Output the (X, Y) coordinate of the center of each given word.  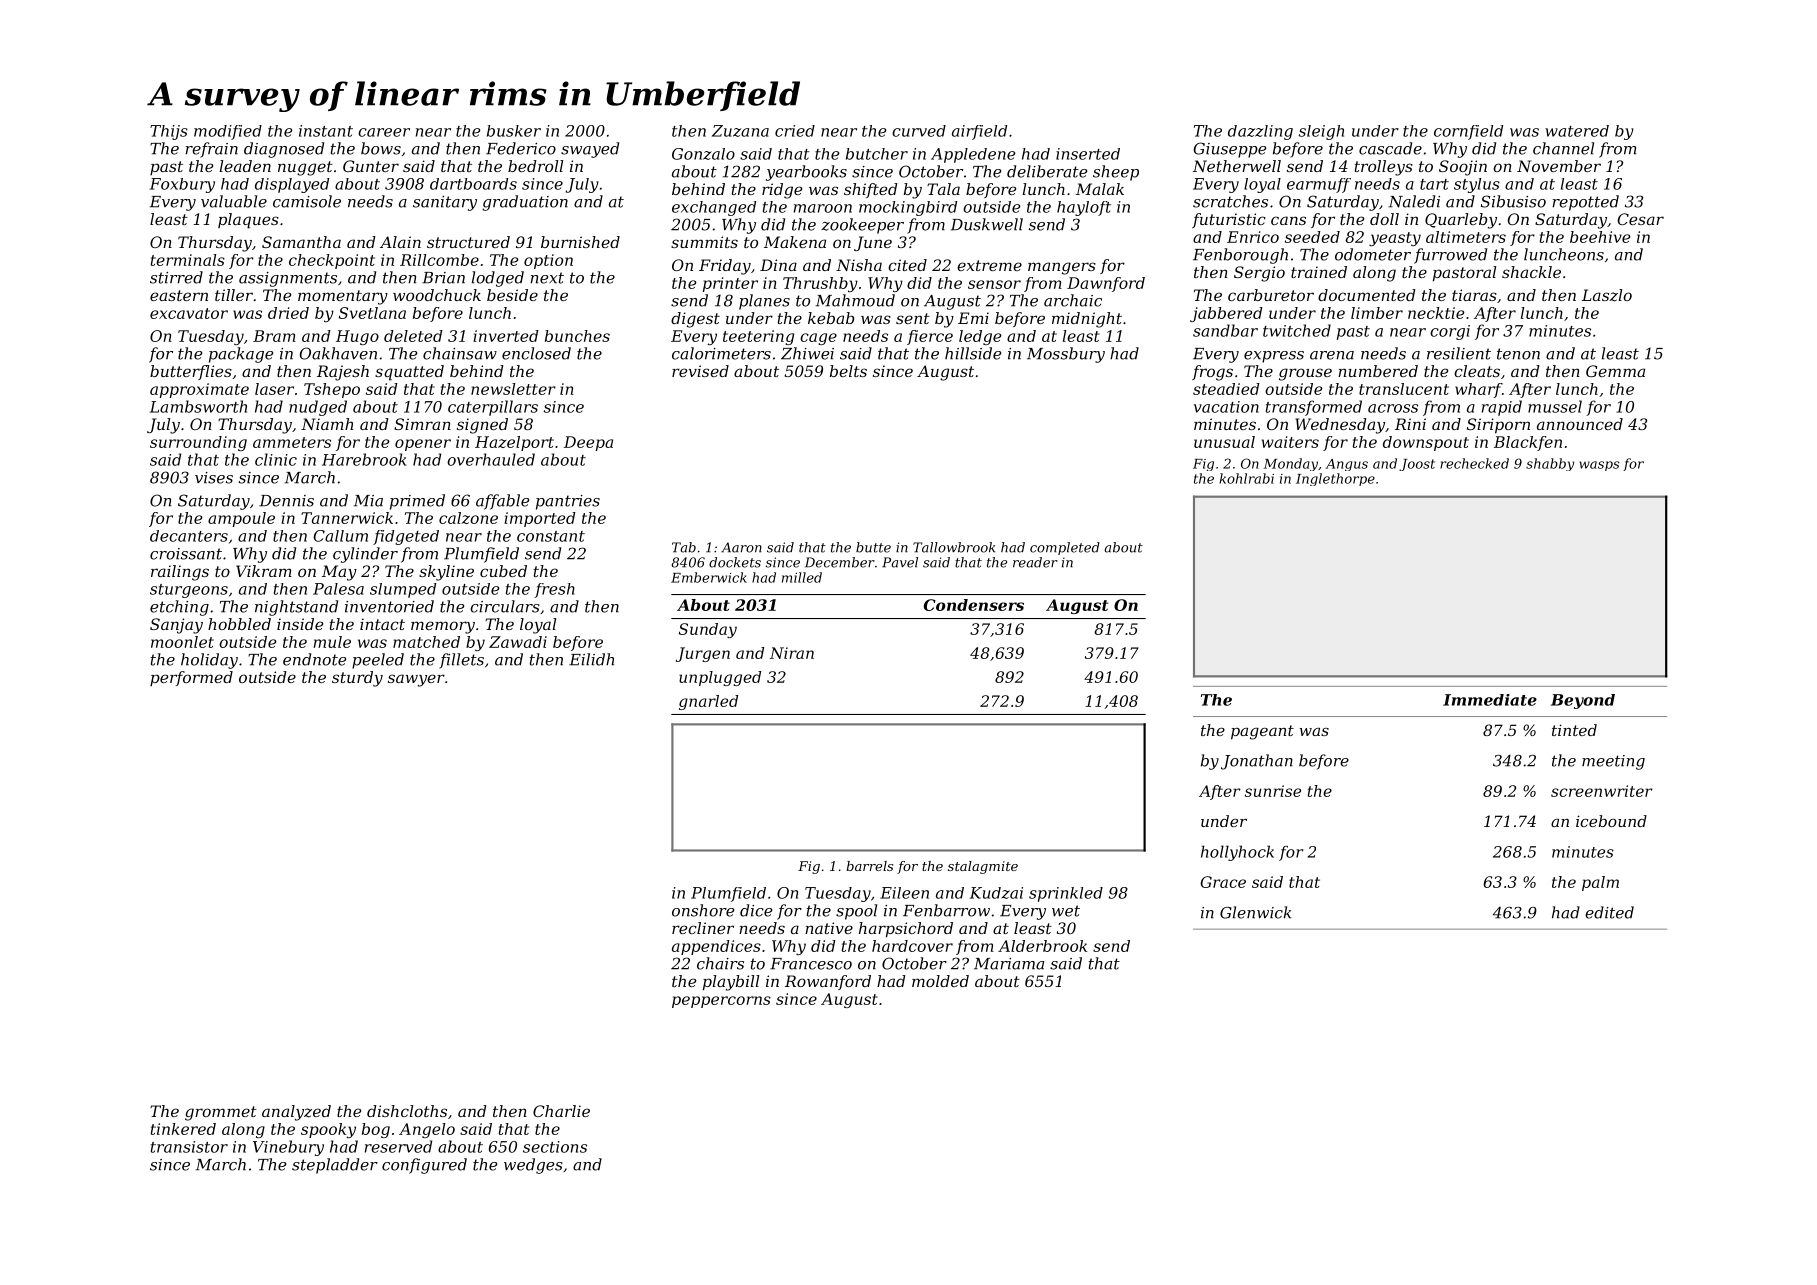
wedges (533, 1166)
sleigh (1321, 132)
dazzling (1260, 132)
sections (555, 1147)
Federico (521, 148)
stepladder (335, 1166)
